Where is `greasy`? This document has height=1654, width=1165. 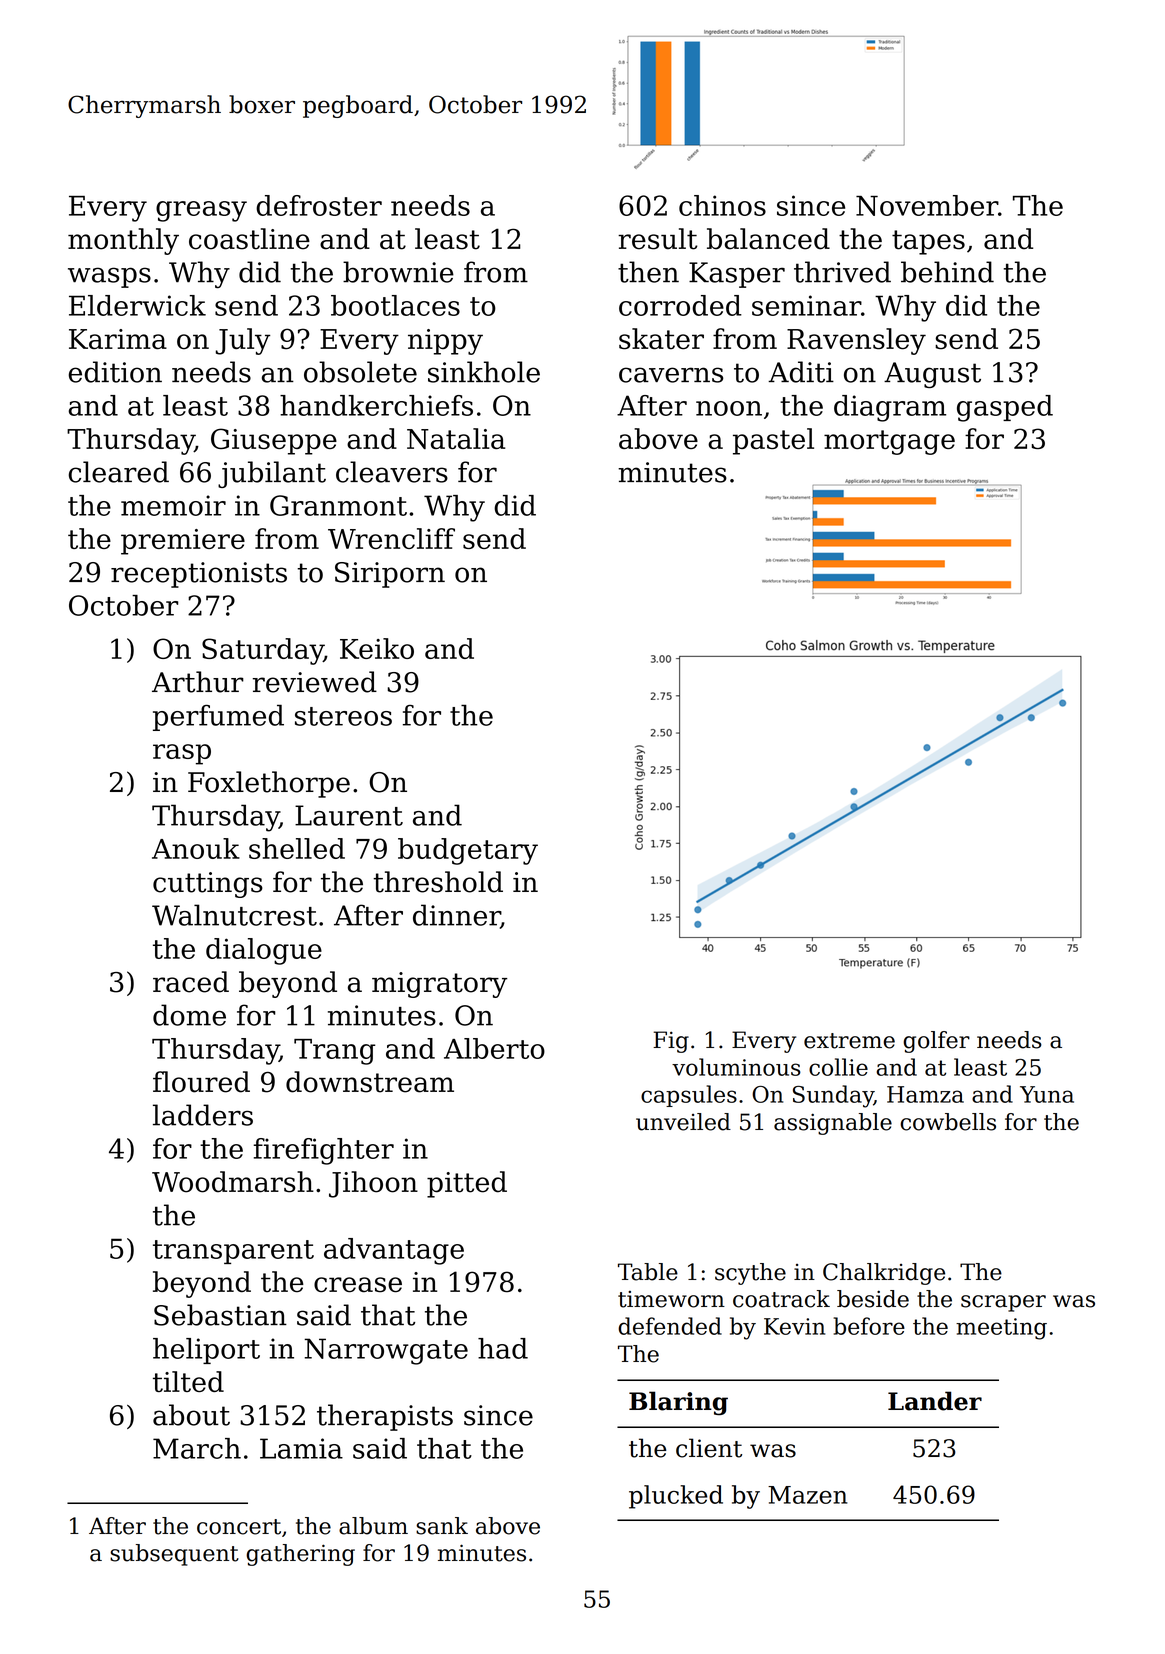 greasy is located at coordinates (201, 211).
